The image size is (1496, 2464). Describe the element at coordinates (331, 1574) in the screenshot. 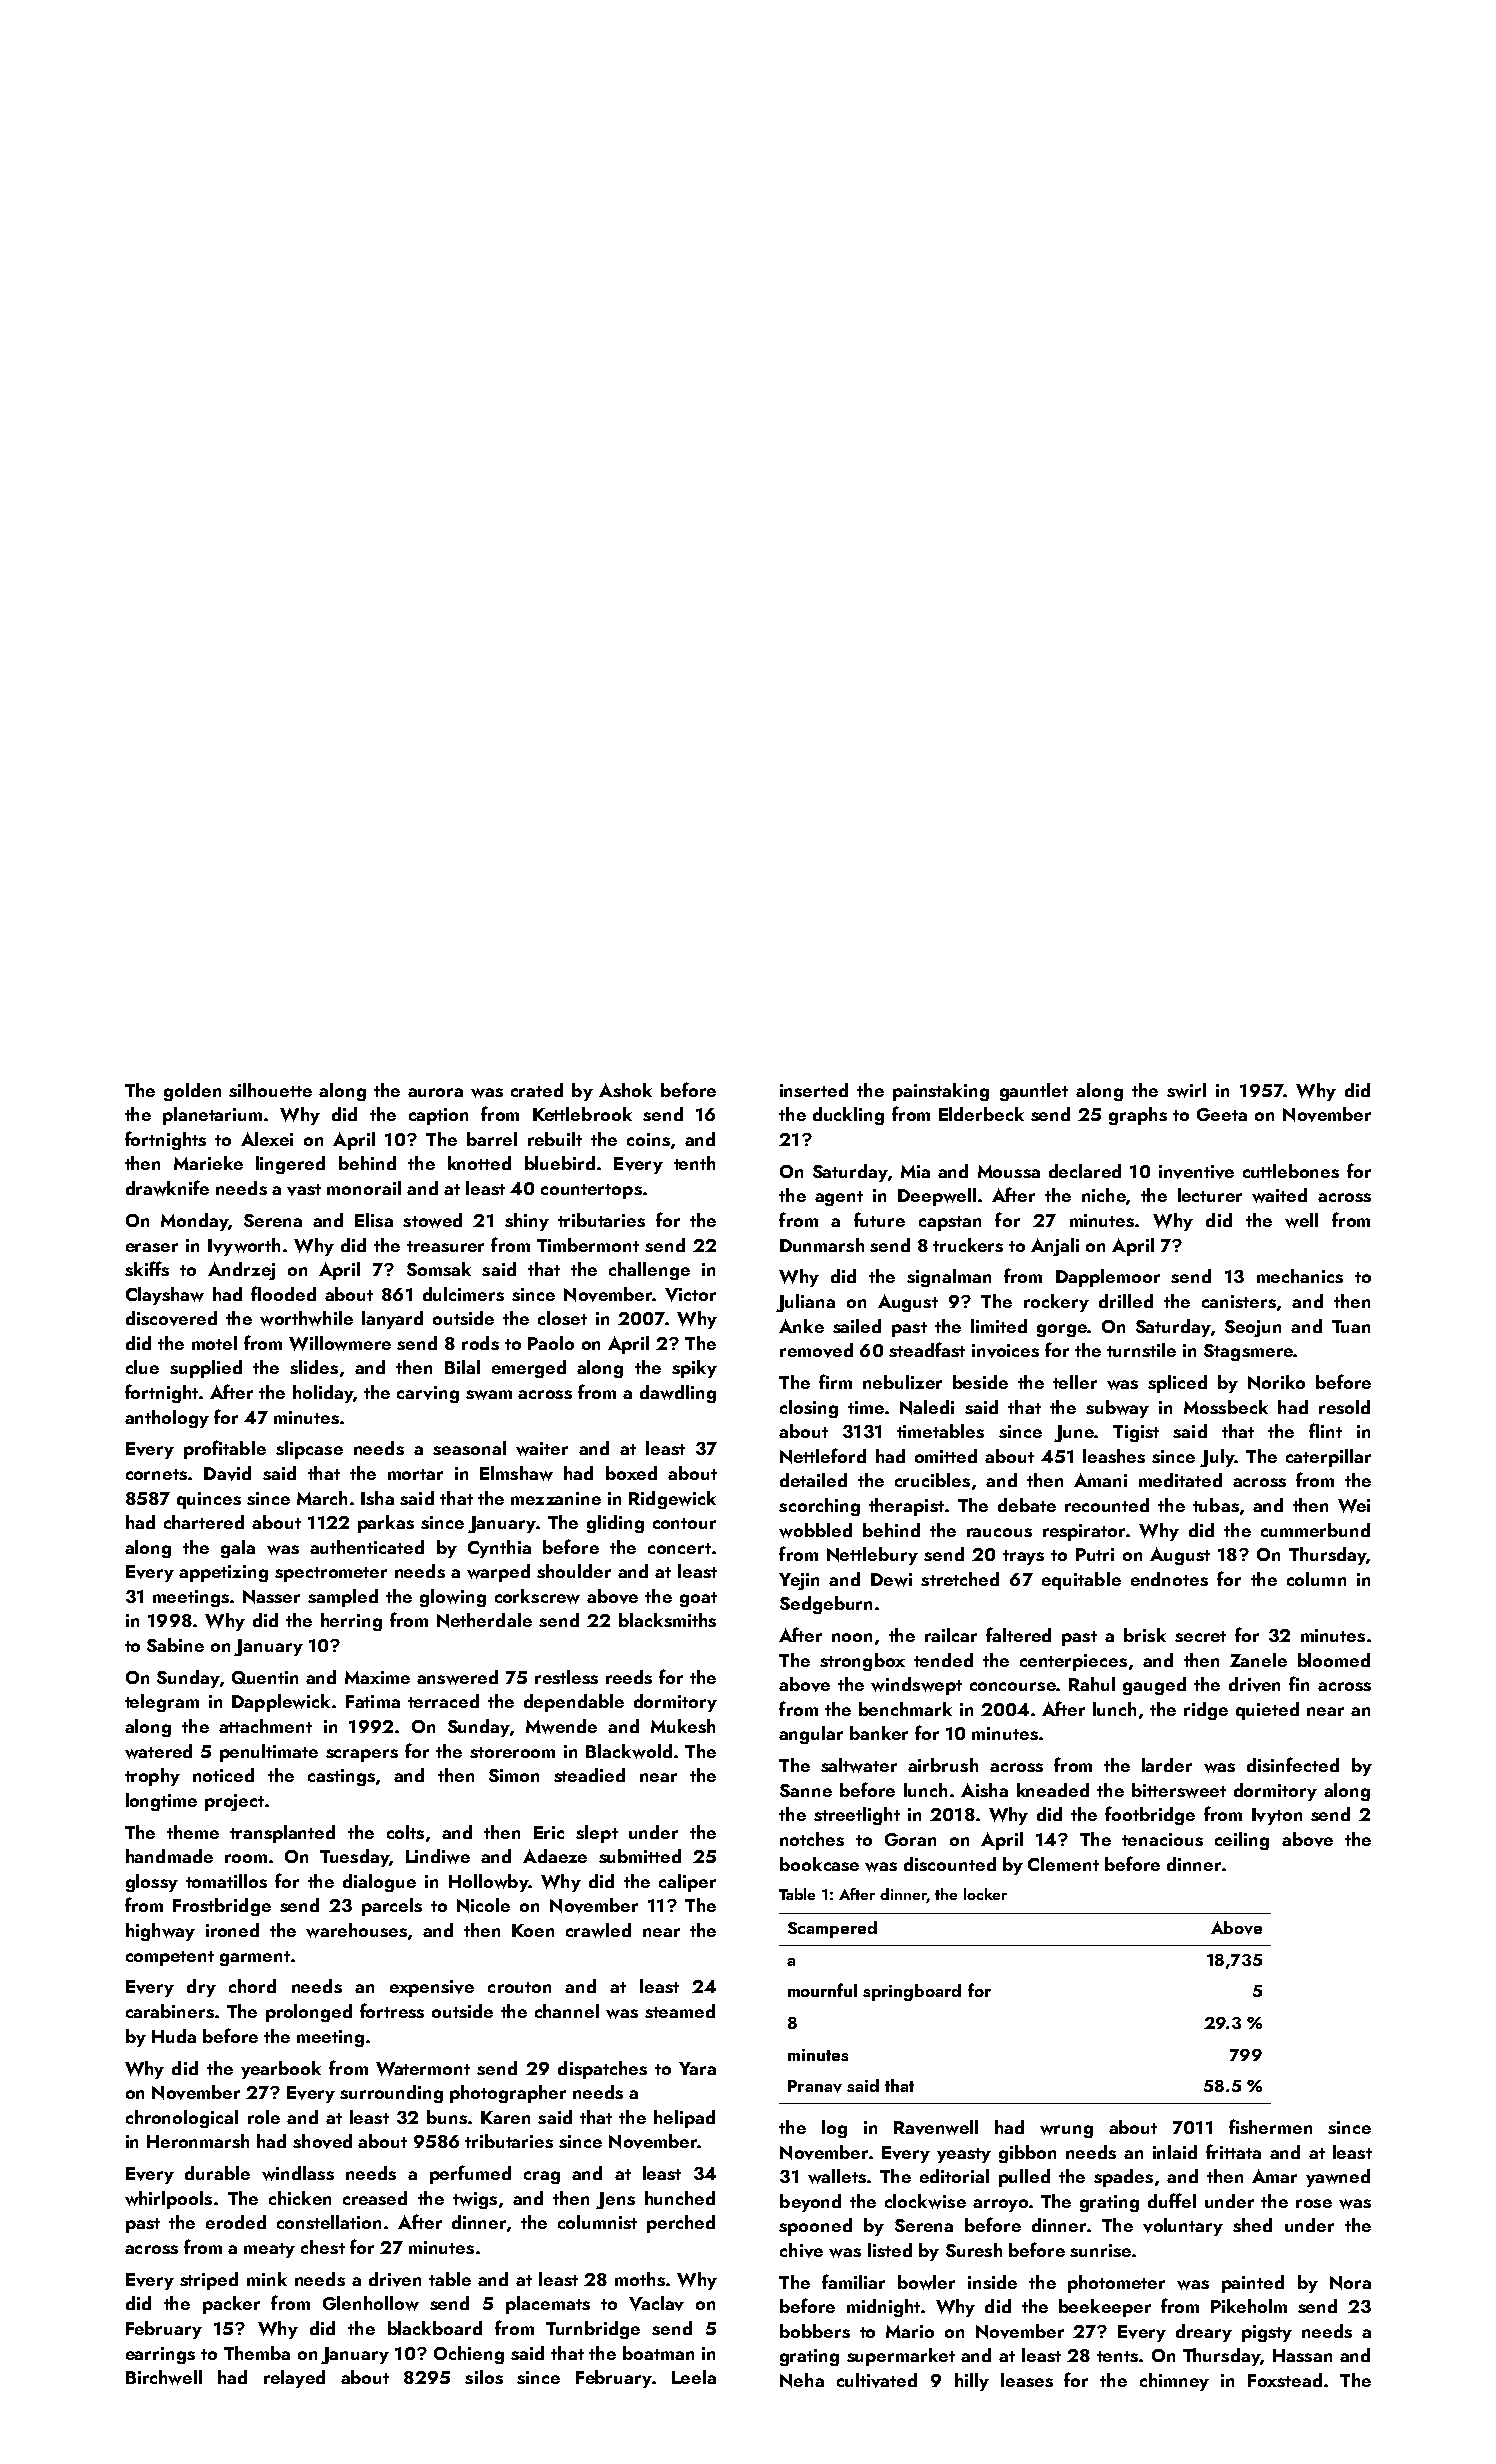

I see `spectrometer` at that location.
